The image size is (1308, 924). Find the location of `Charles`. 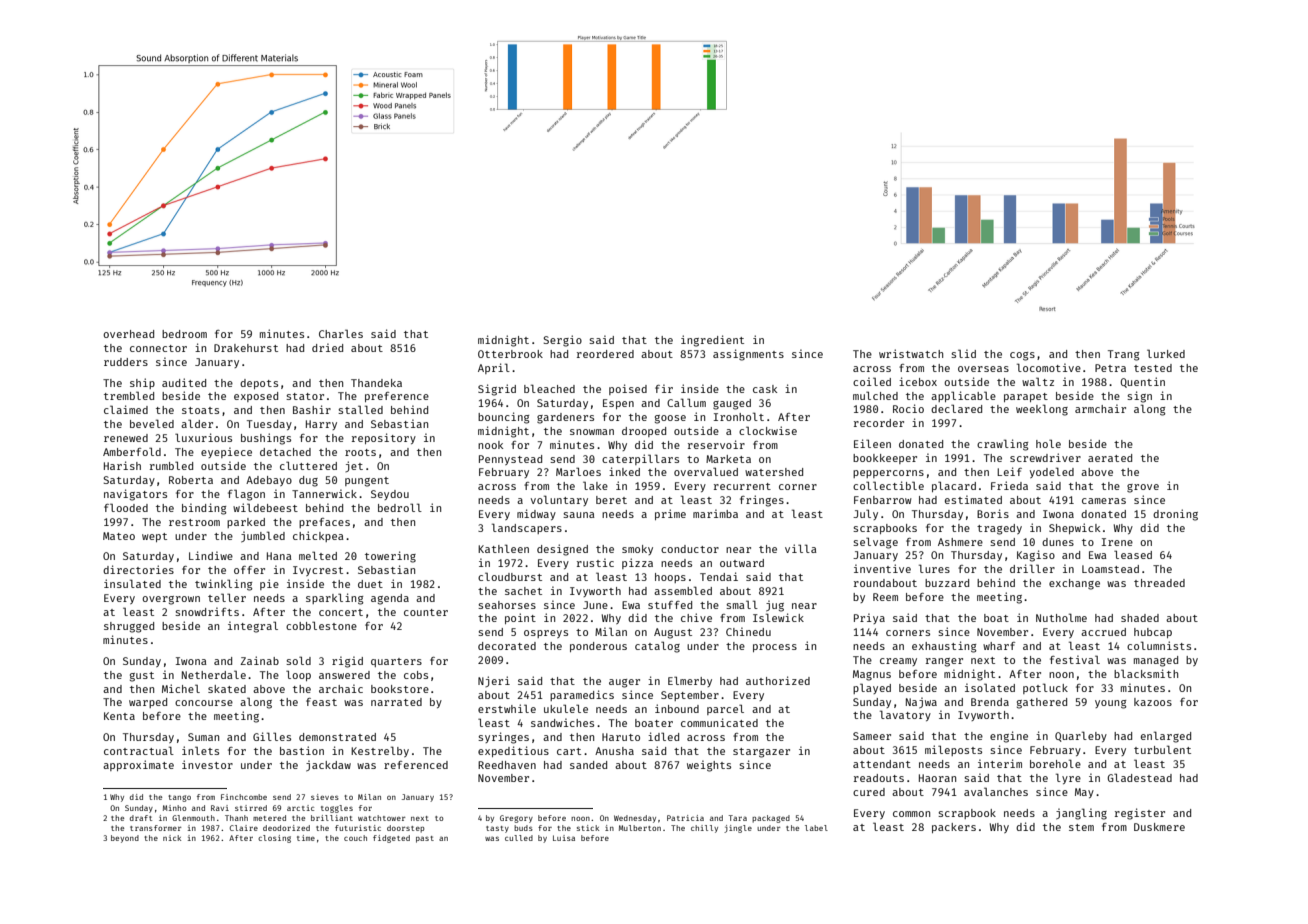

Charles is located at coordinates (341, 333).
